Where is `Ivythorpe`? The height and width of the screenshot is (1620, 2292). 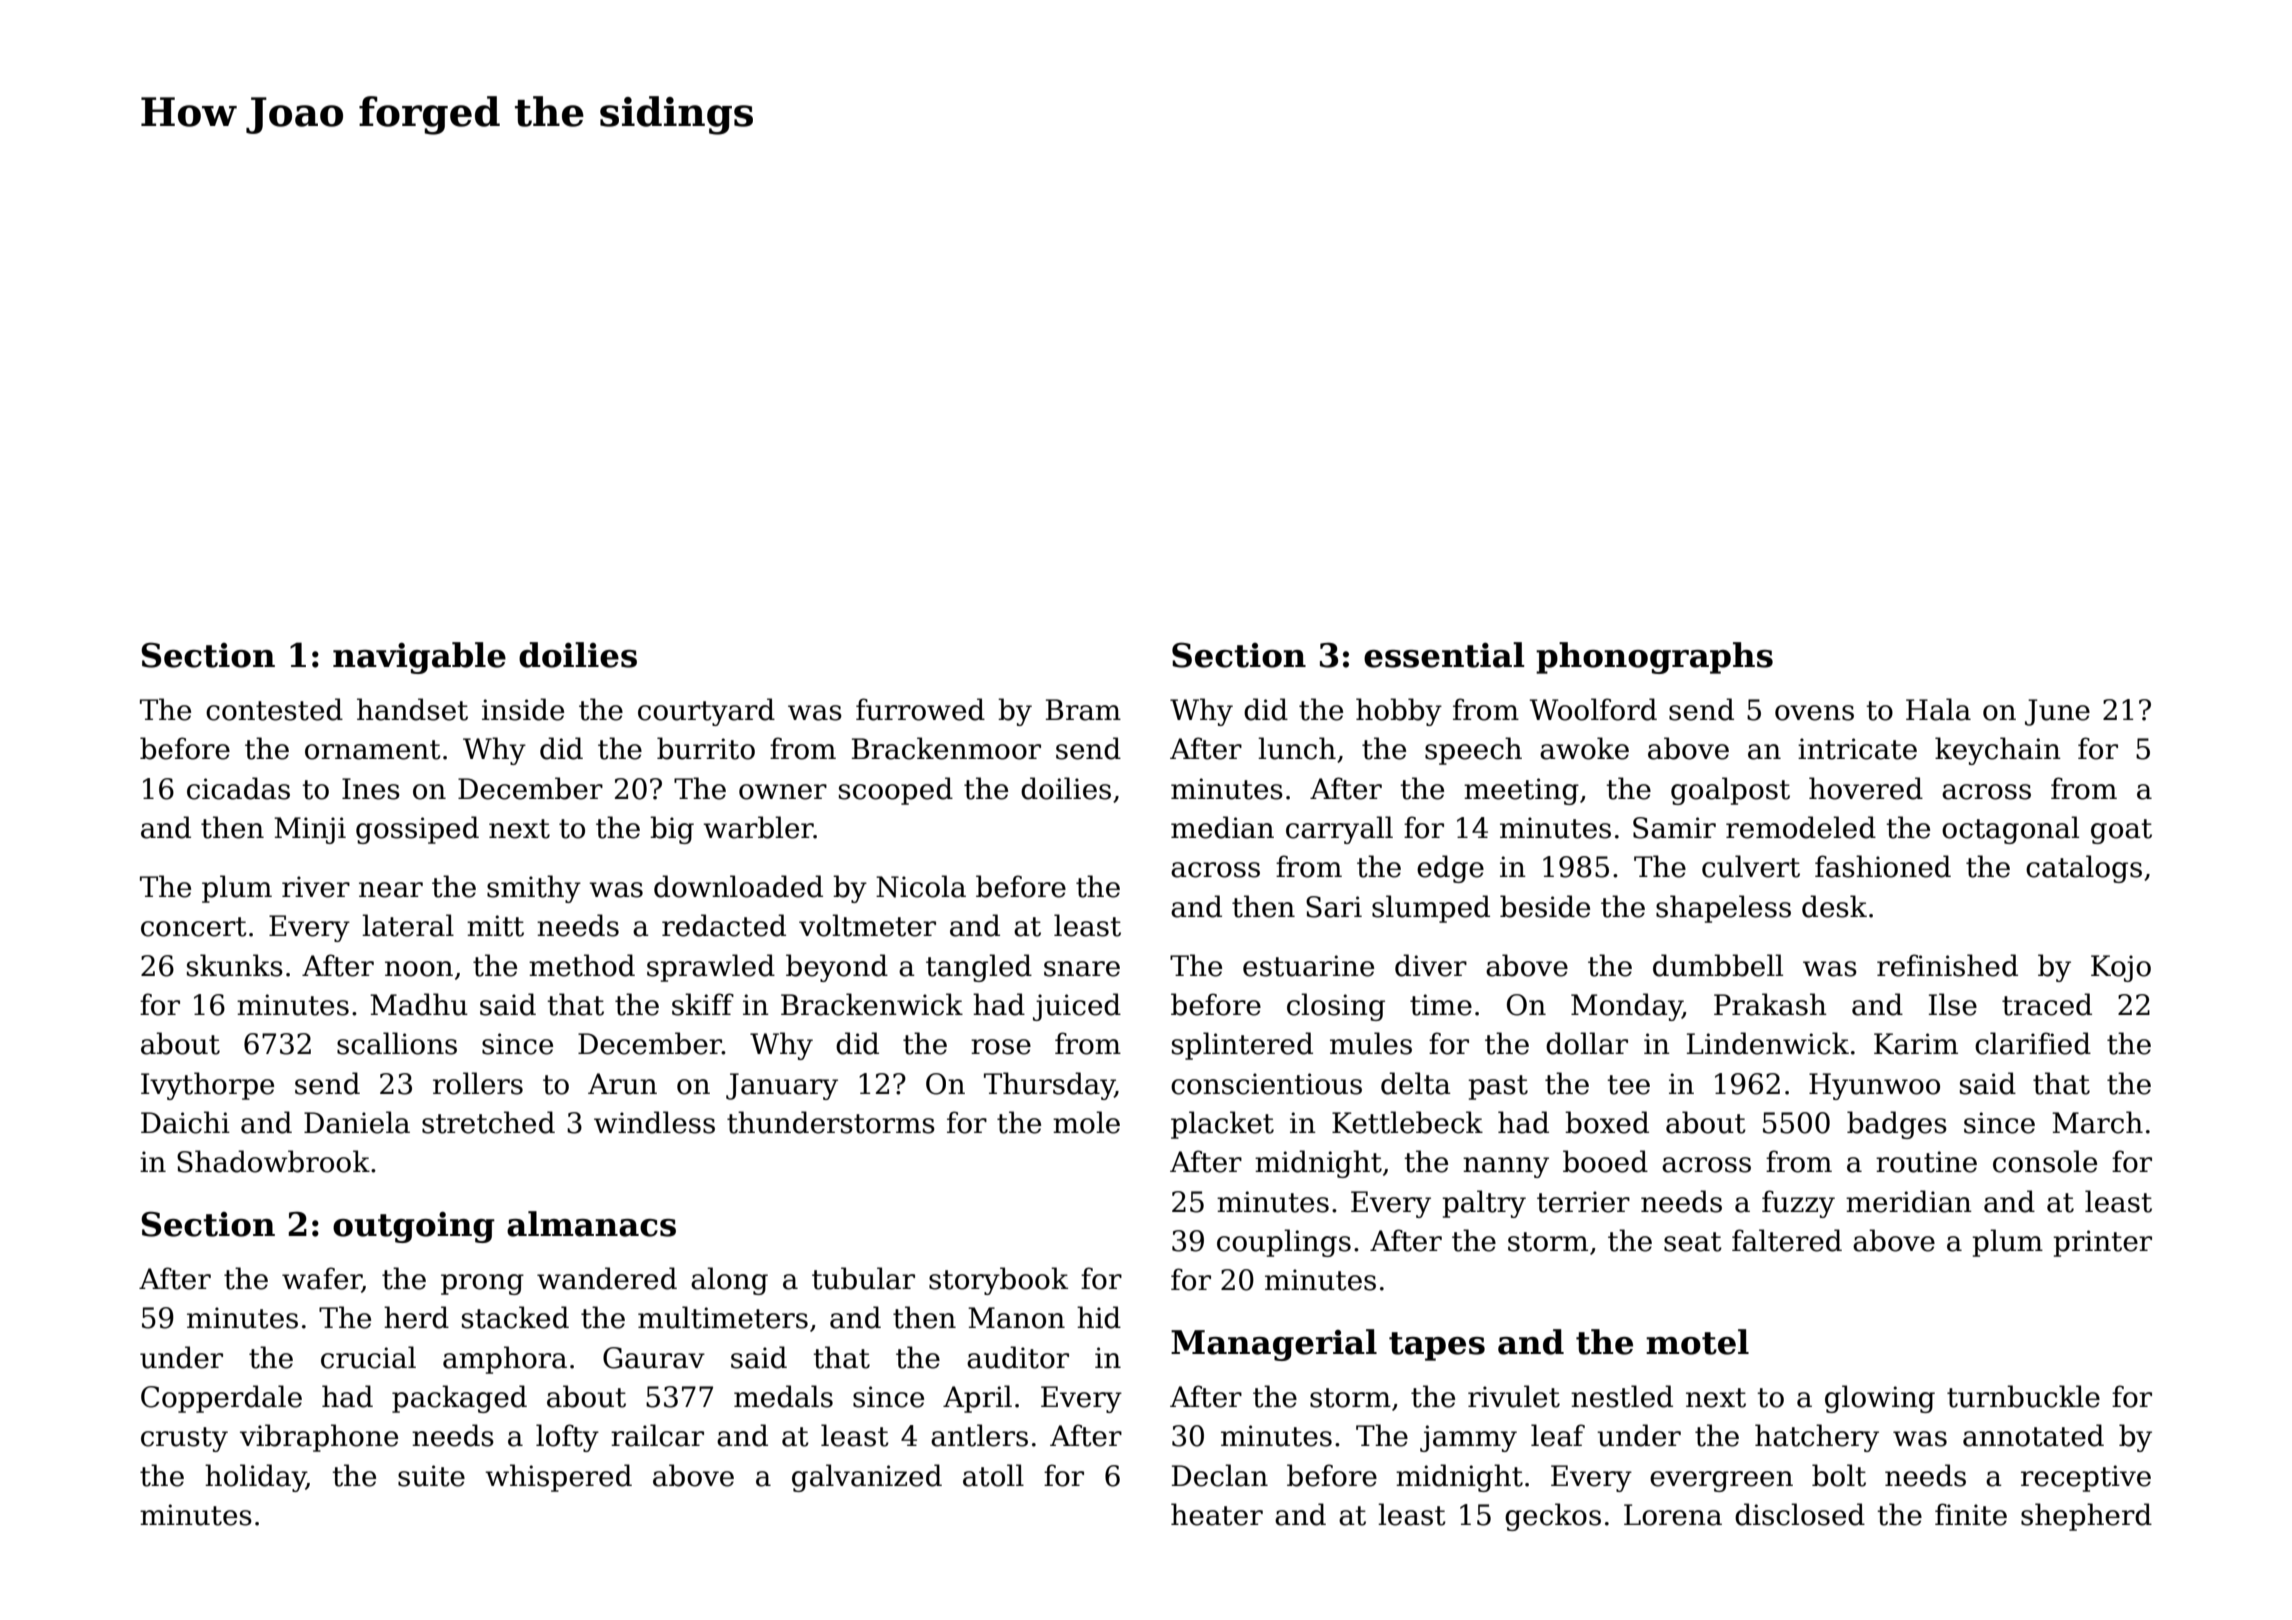
Ivythorpe is located at coordinates (207, 1086).
